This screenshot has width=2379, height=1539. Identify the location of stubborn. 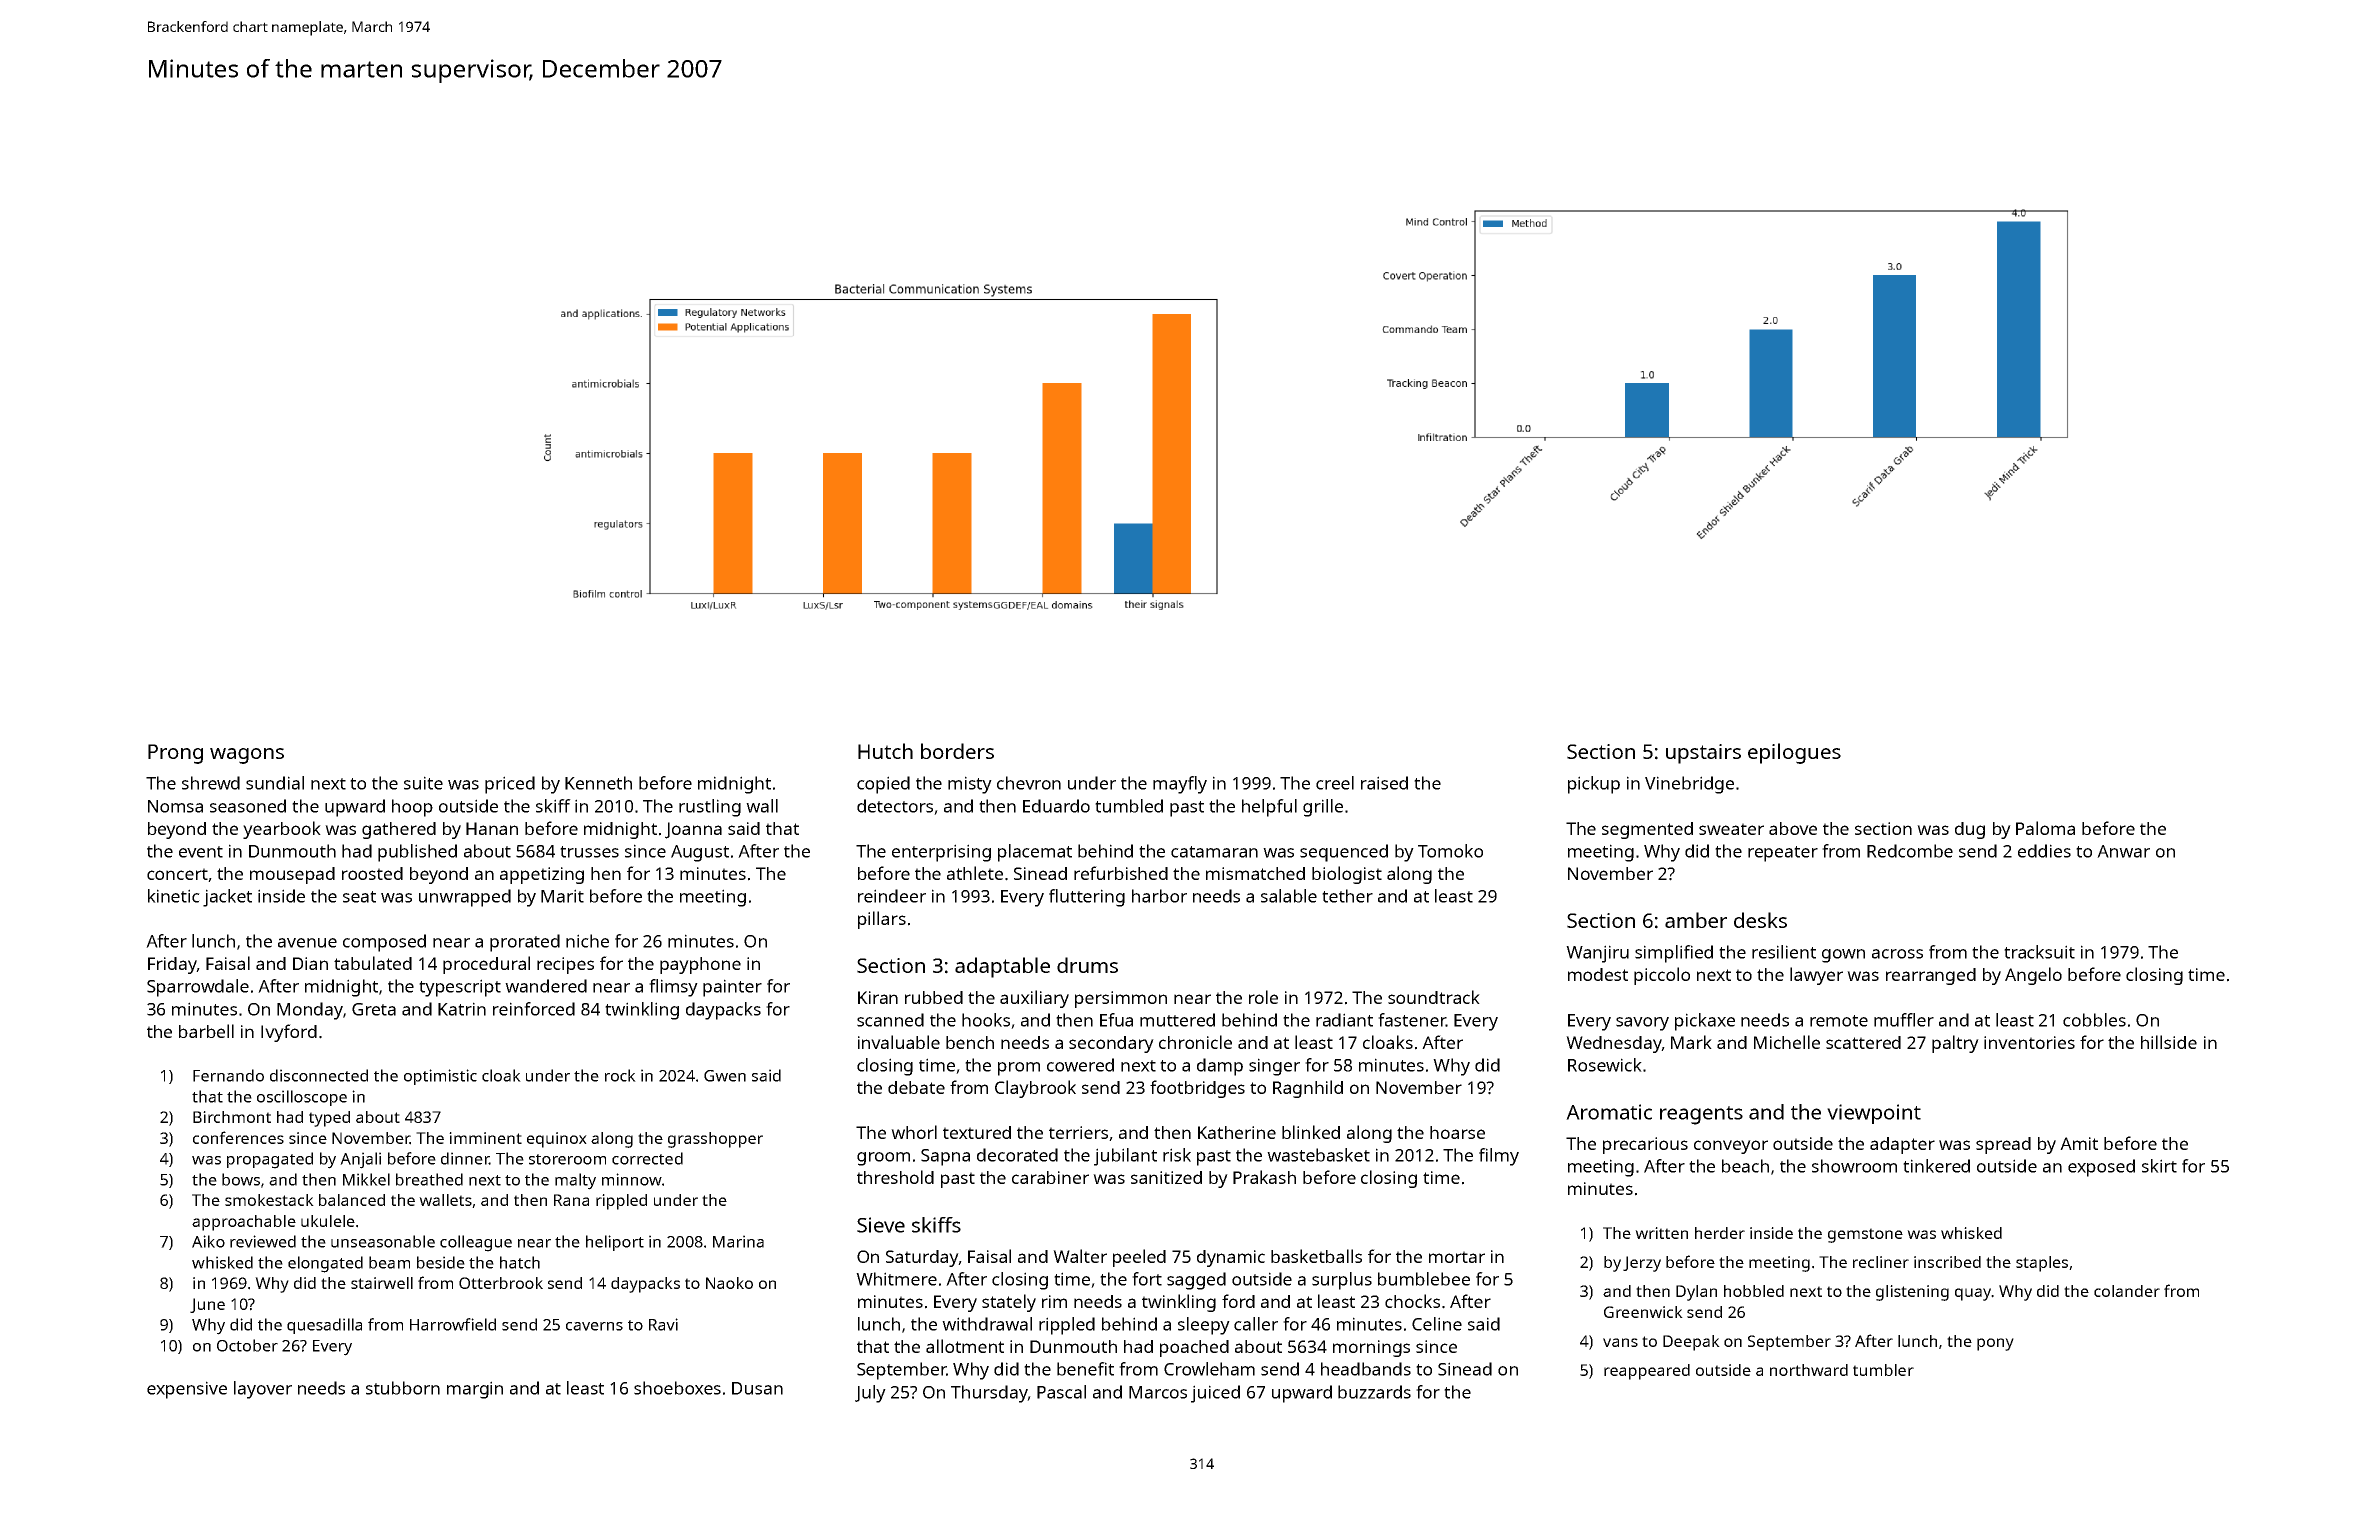
(403, 1388).
